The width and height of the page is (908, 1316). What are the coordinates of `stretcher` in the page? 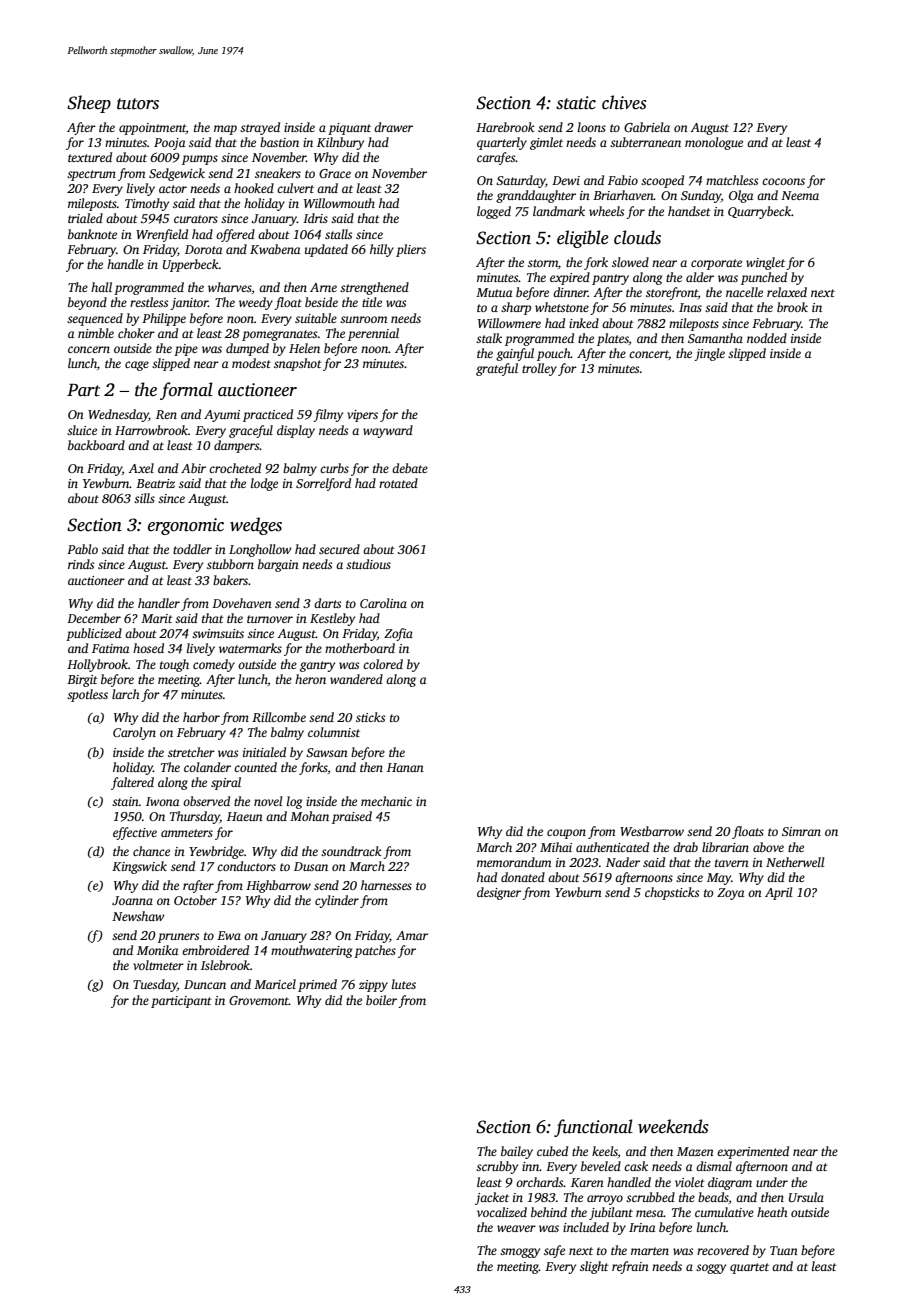 It's located at (191, 752).
